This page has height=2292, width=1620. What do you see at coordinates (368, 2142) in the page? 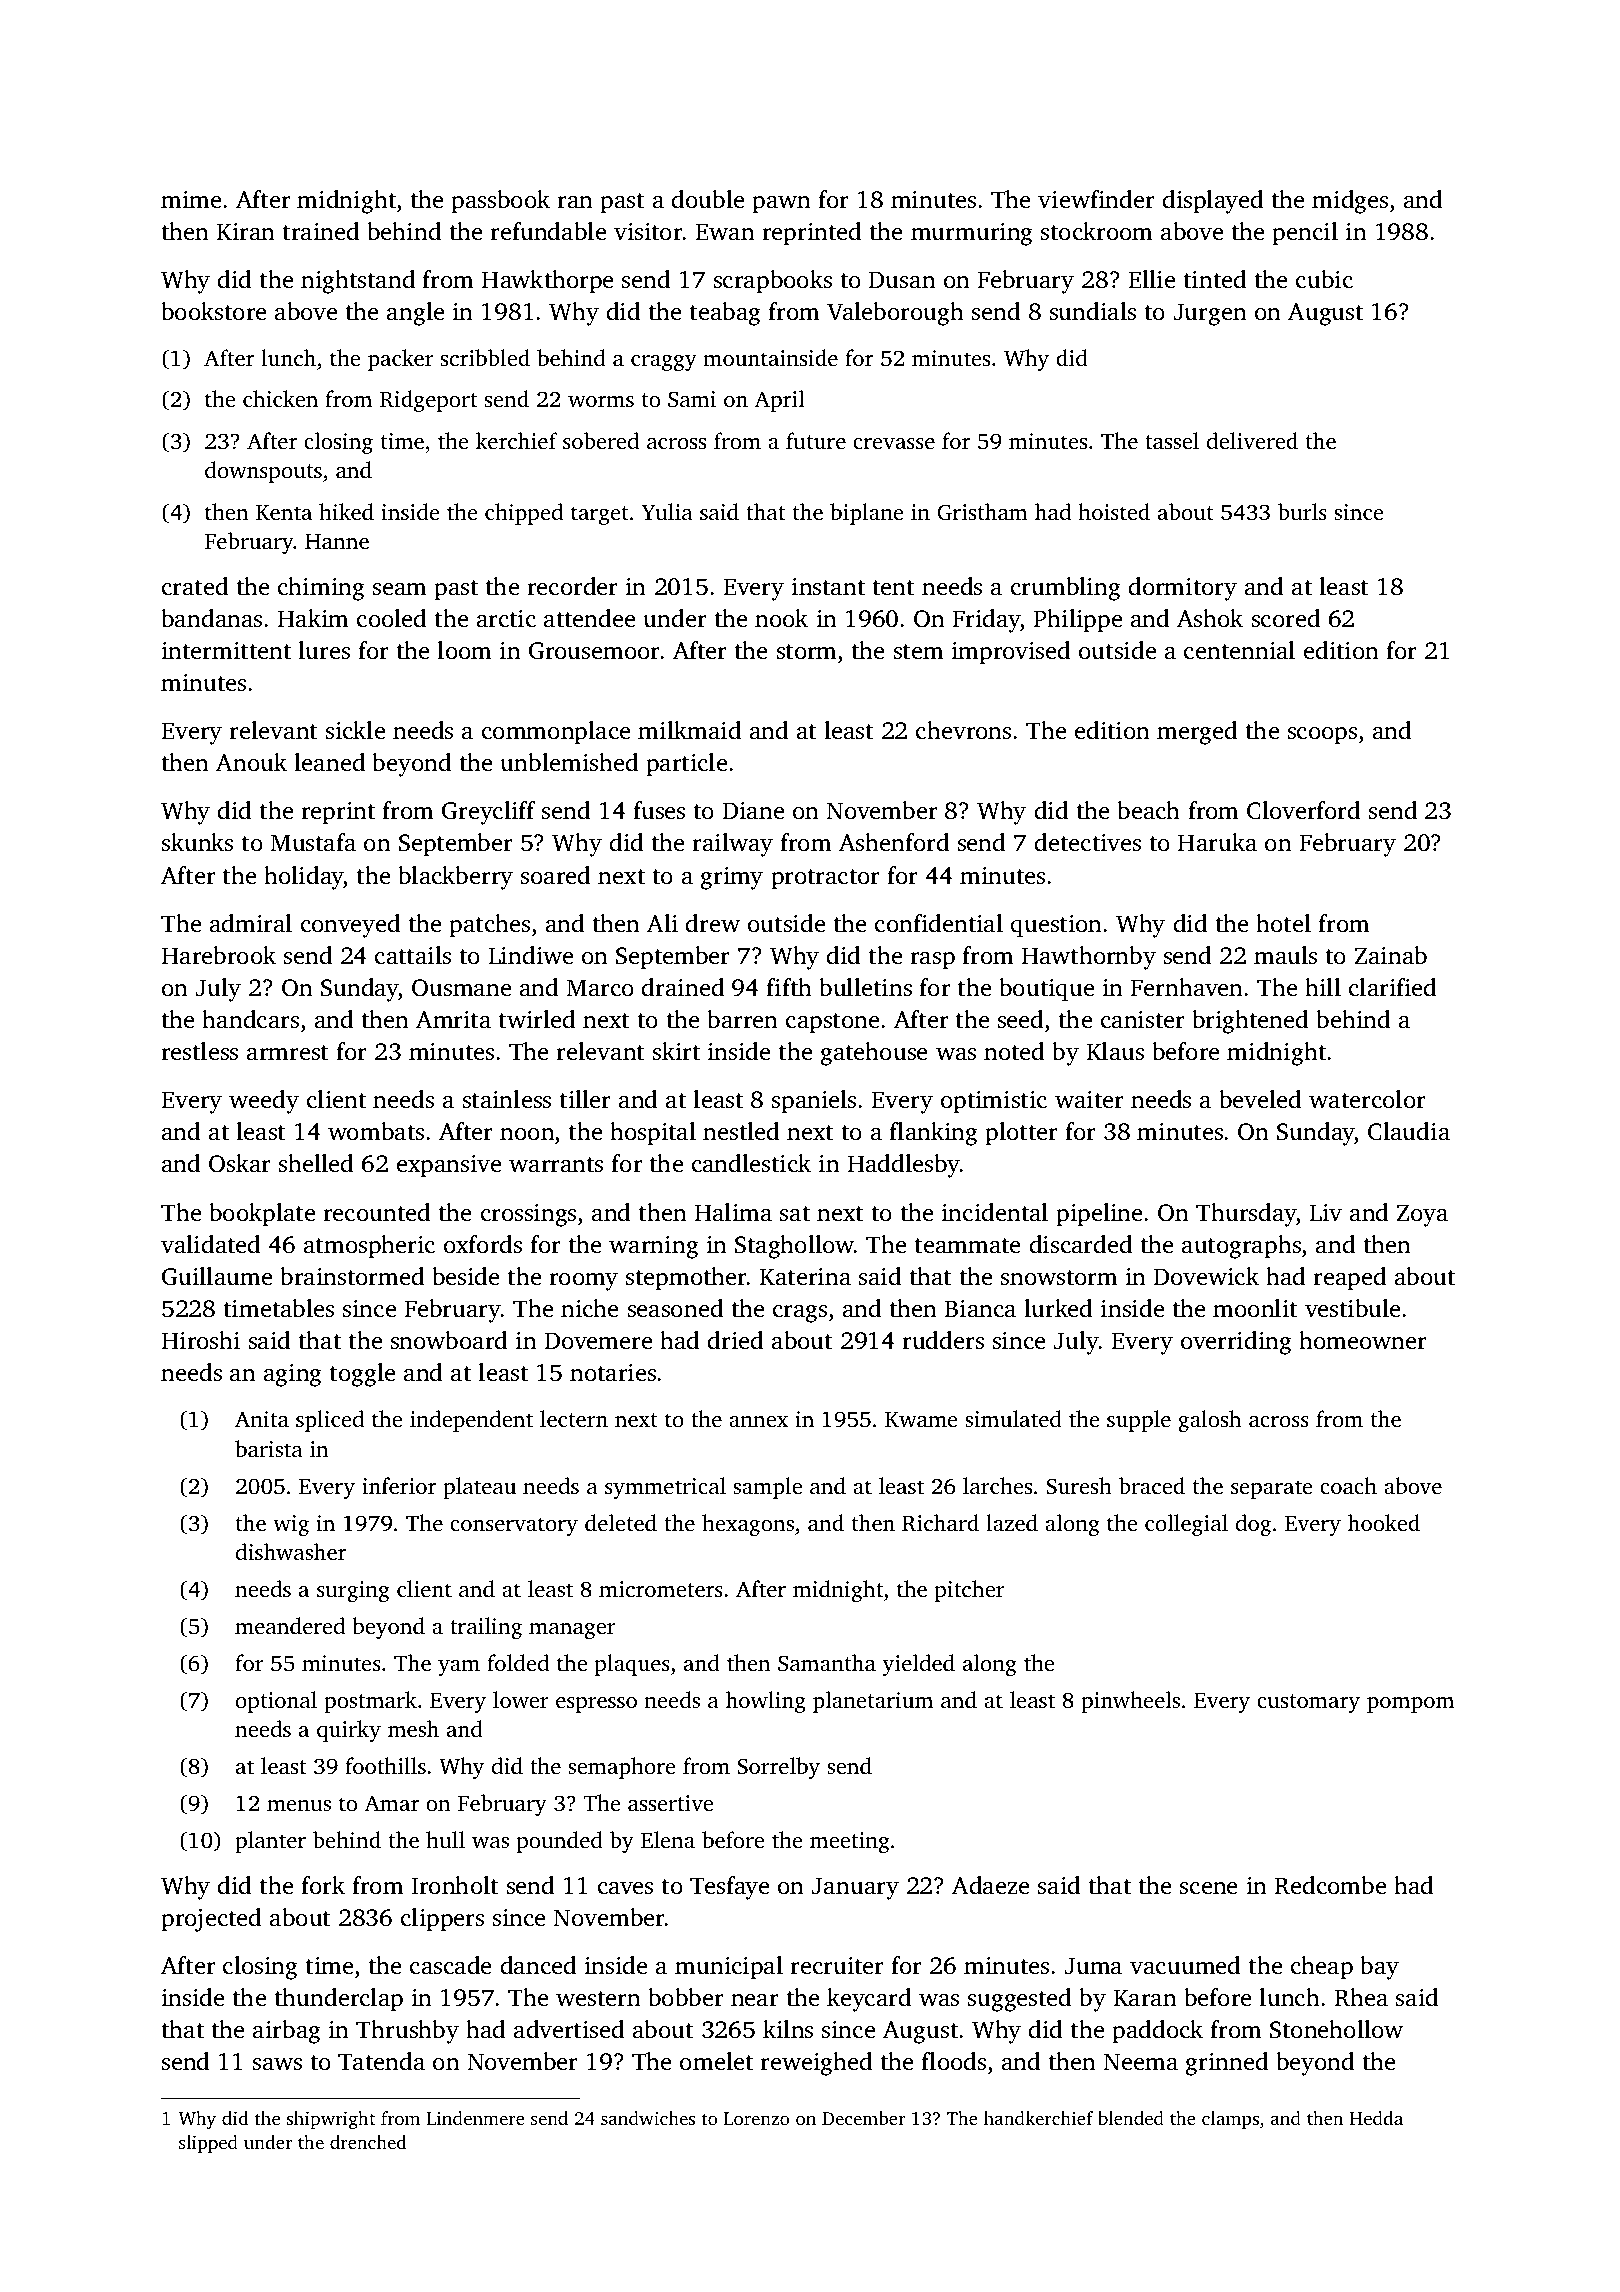
I see `drenched` at bounding box center [368, 2142].
